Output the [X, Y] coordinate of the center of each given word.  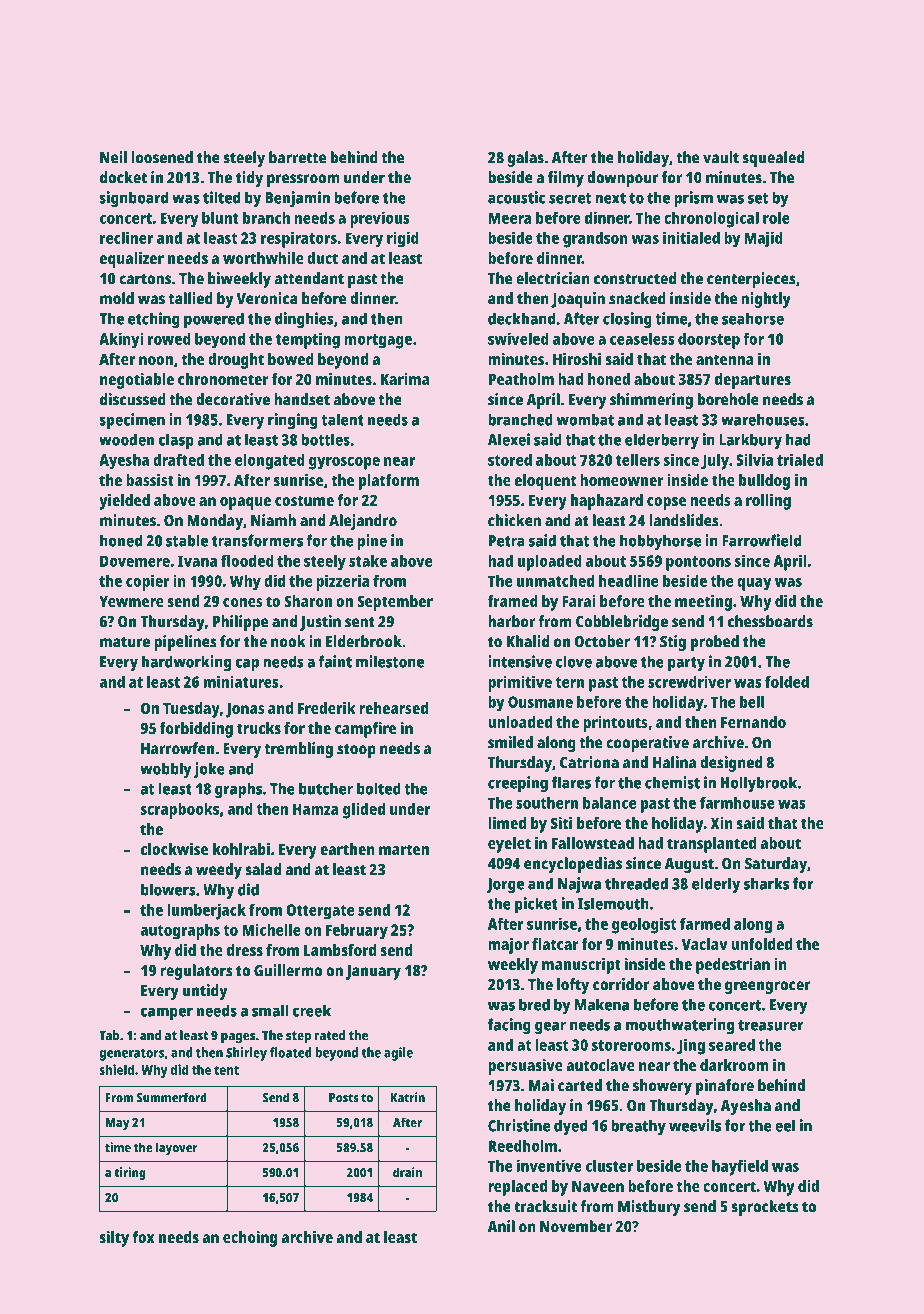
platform [389, 482]
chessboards [770, 621]
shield [116, 1069]
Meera [510, 218]
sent [360, 622]
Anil [501, 1226]
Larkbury [750, 441]
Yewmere [131, 601]
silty [114, 1239]
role [776, 218]
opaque [245, 503]
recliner [126, 237]
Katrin [408, 1097]
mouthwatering [680, 1026]
